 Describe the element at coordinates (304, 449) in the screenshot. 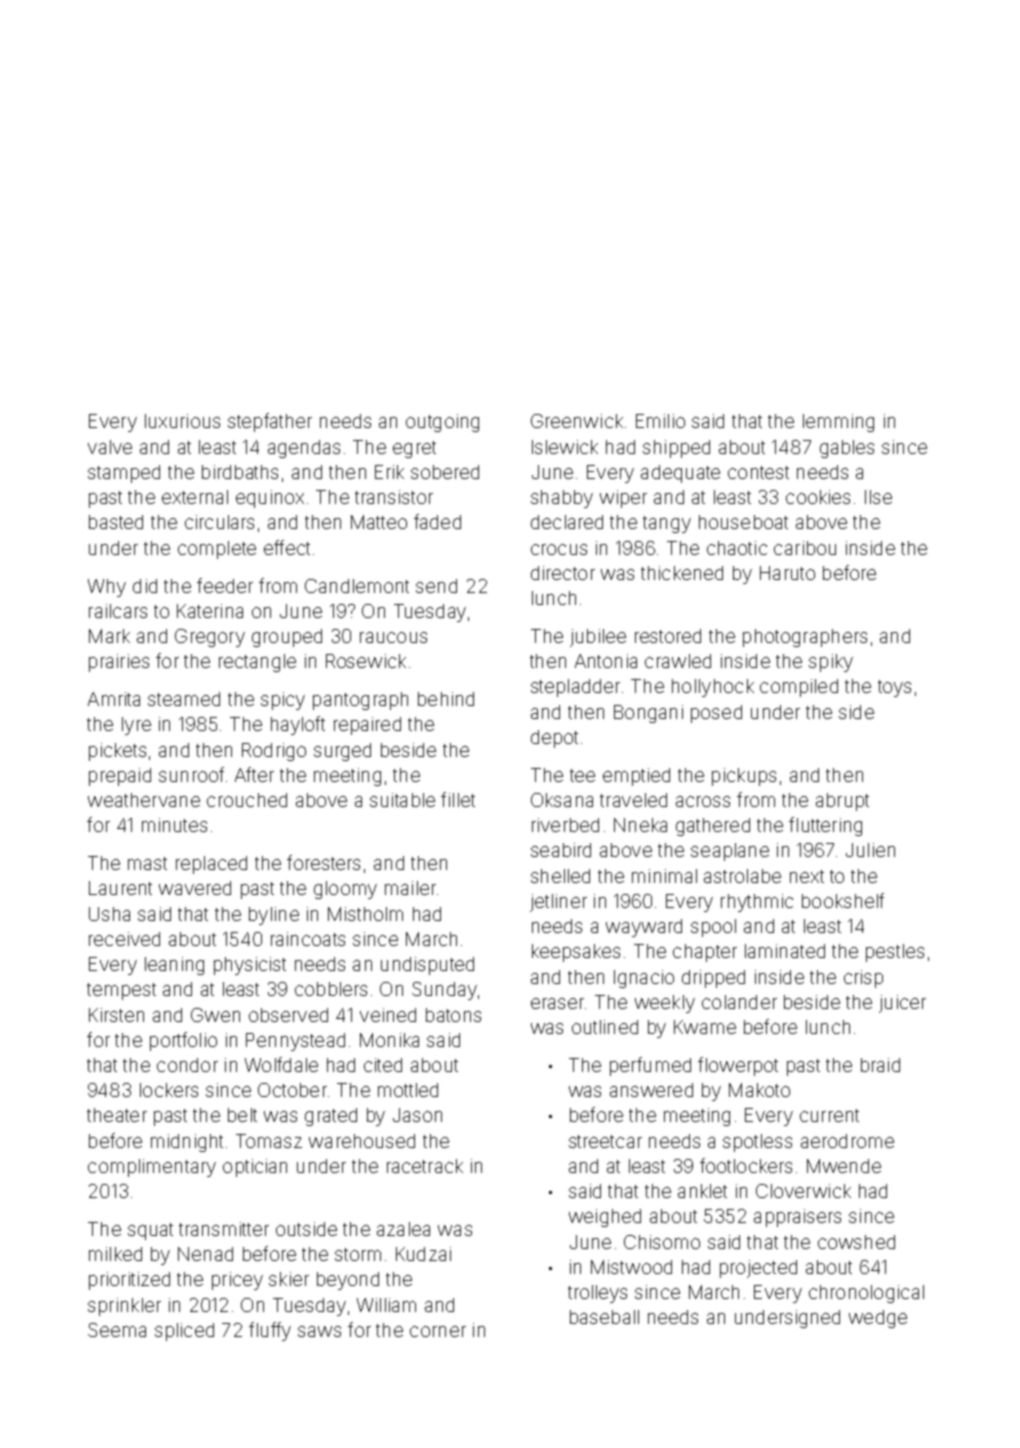

I see `agendas` at that location.
